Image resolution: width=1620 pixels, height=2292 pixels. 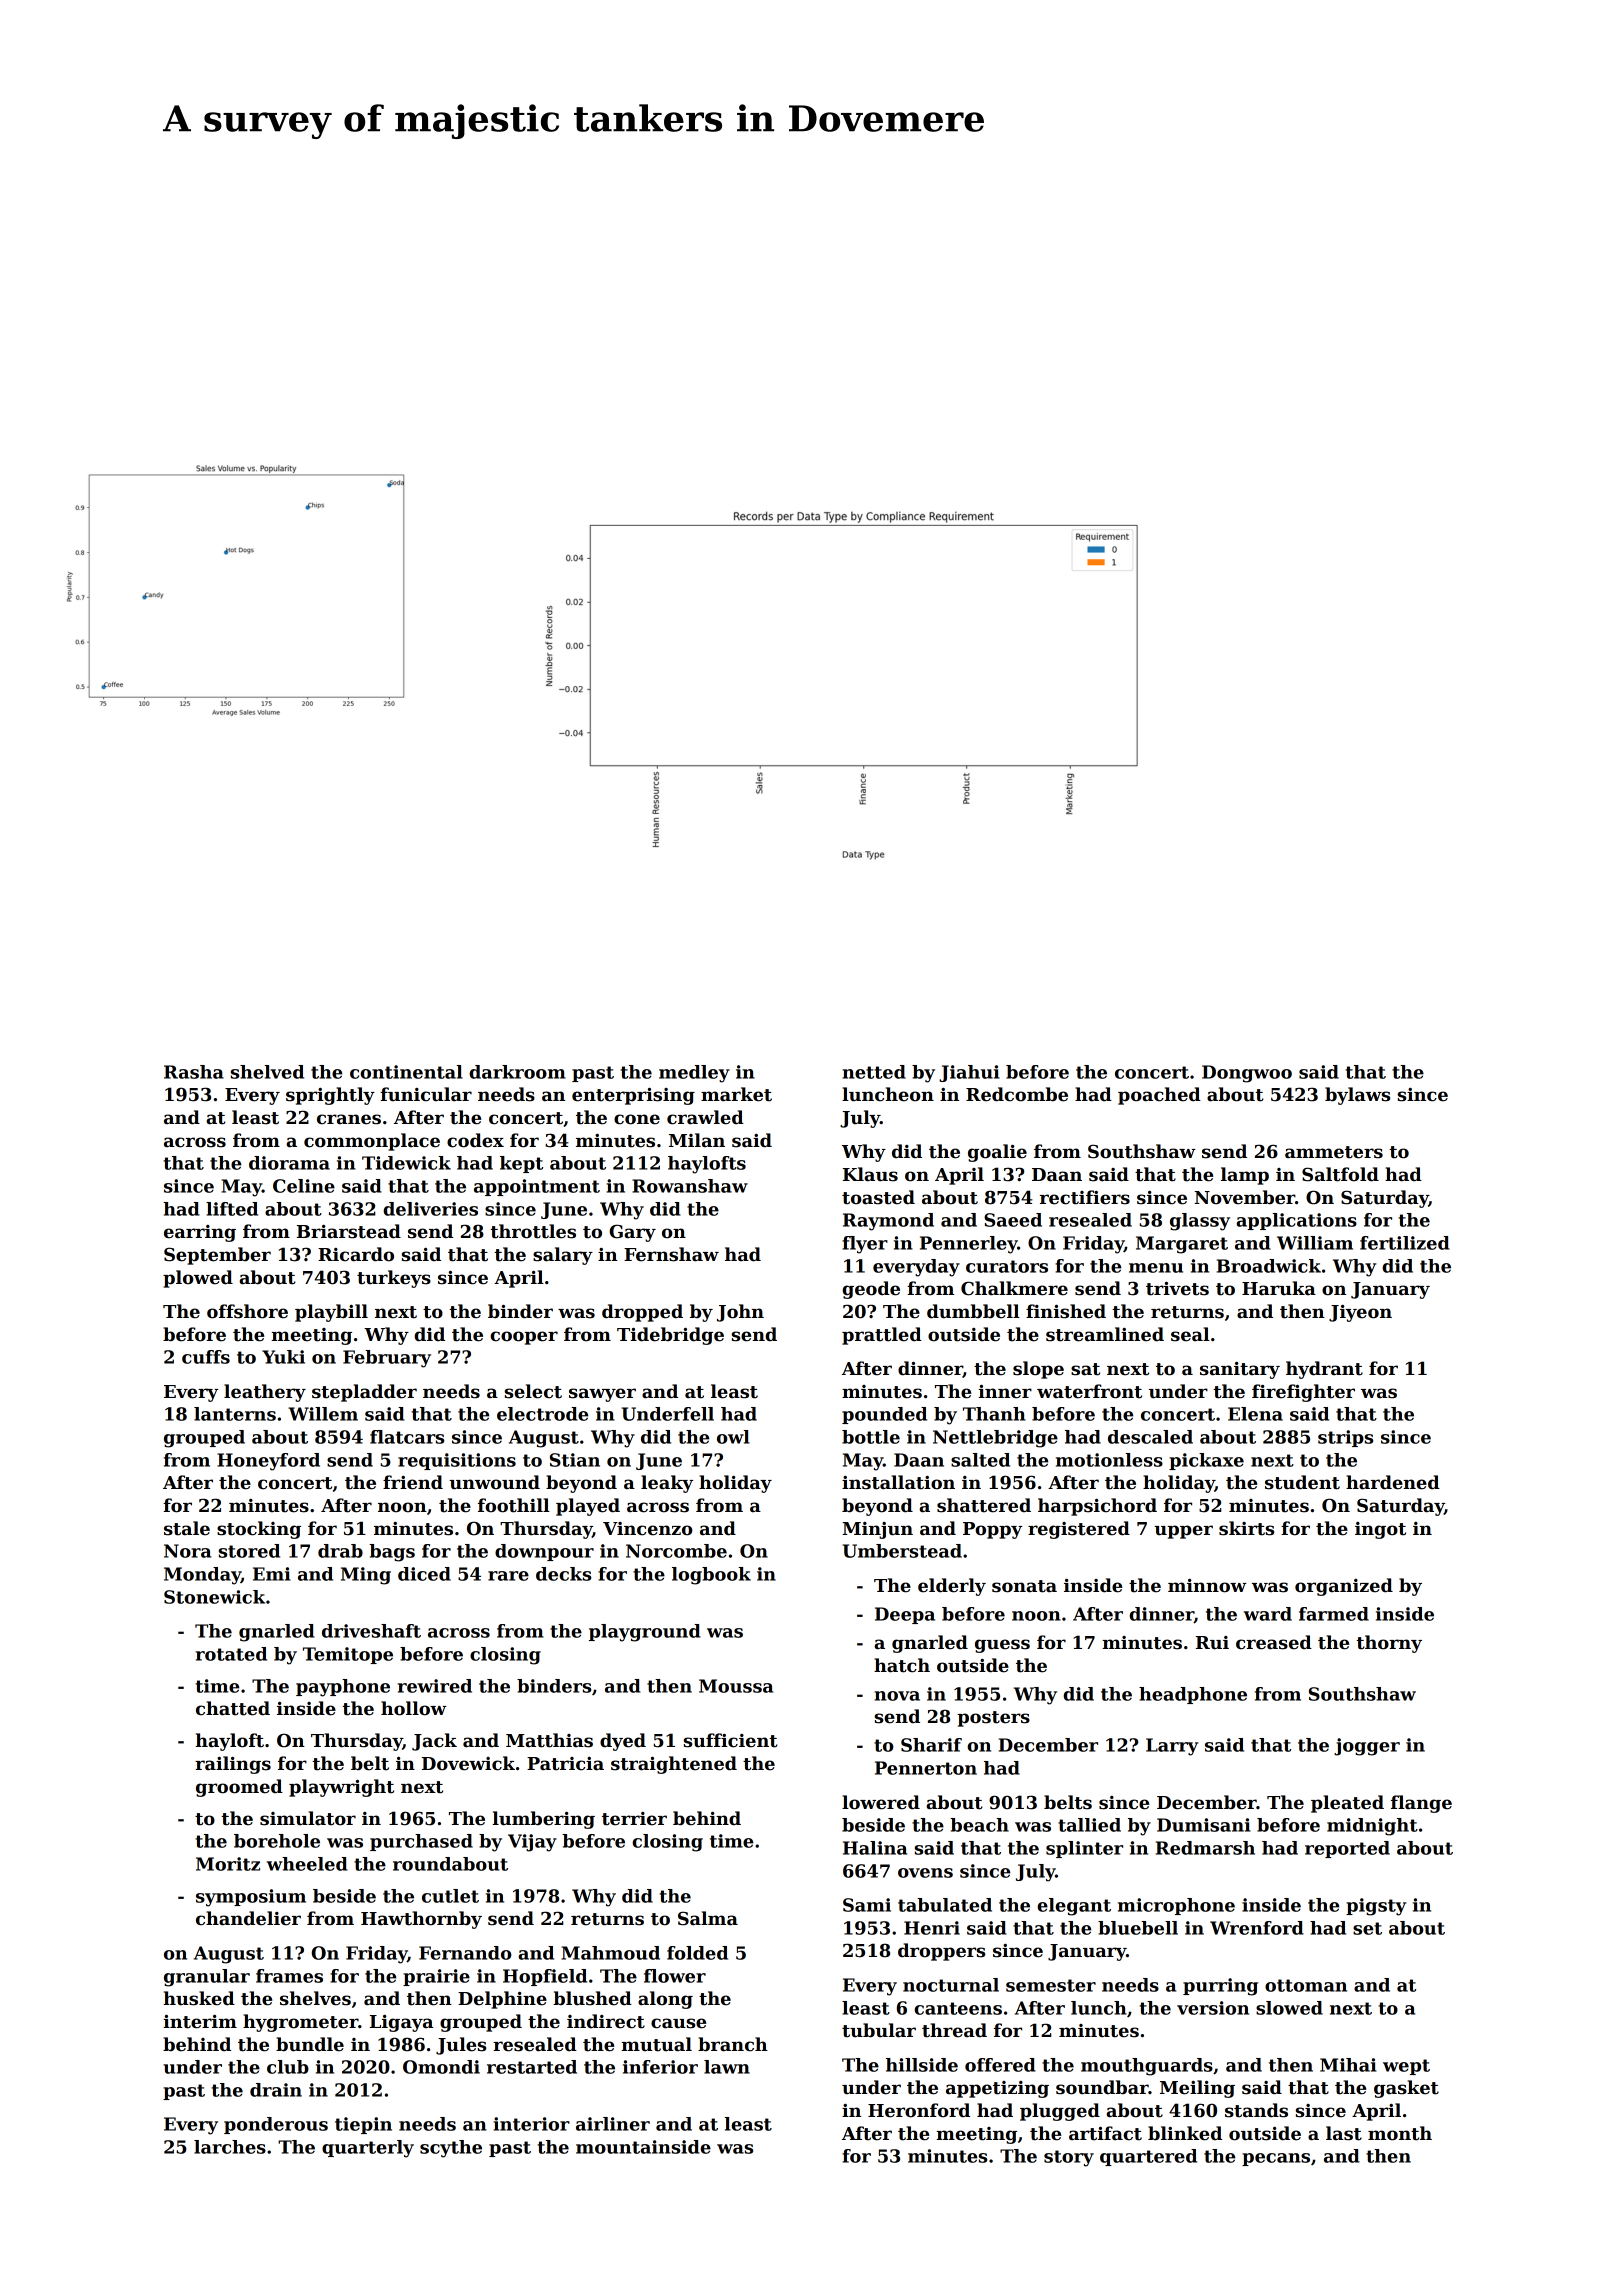 I want to click on airliner, so click(x=613, y=2124).
